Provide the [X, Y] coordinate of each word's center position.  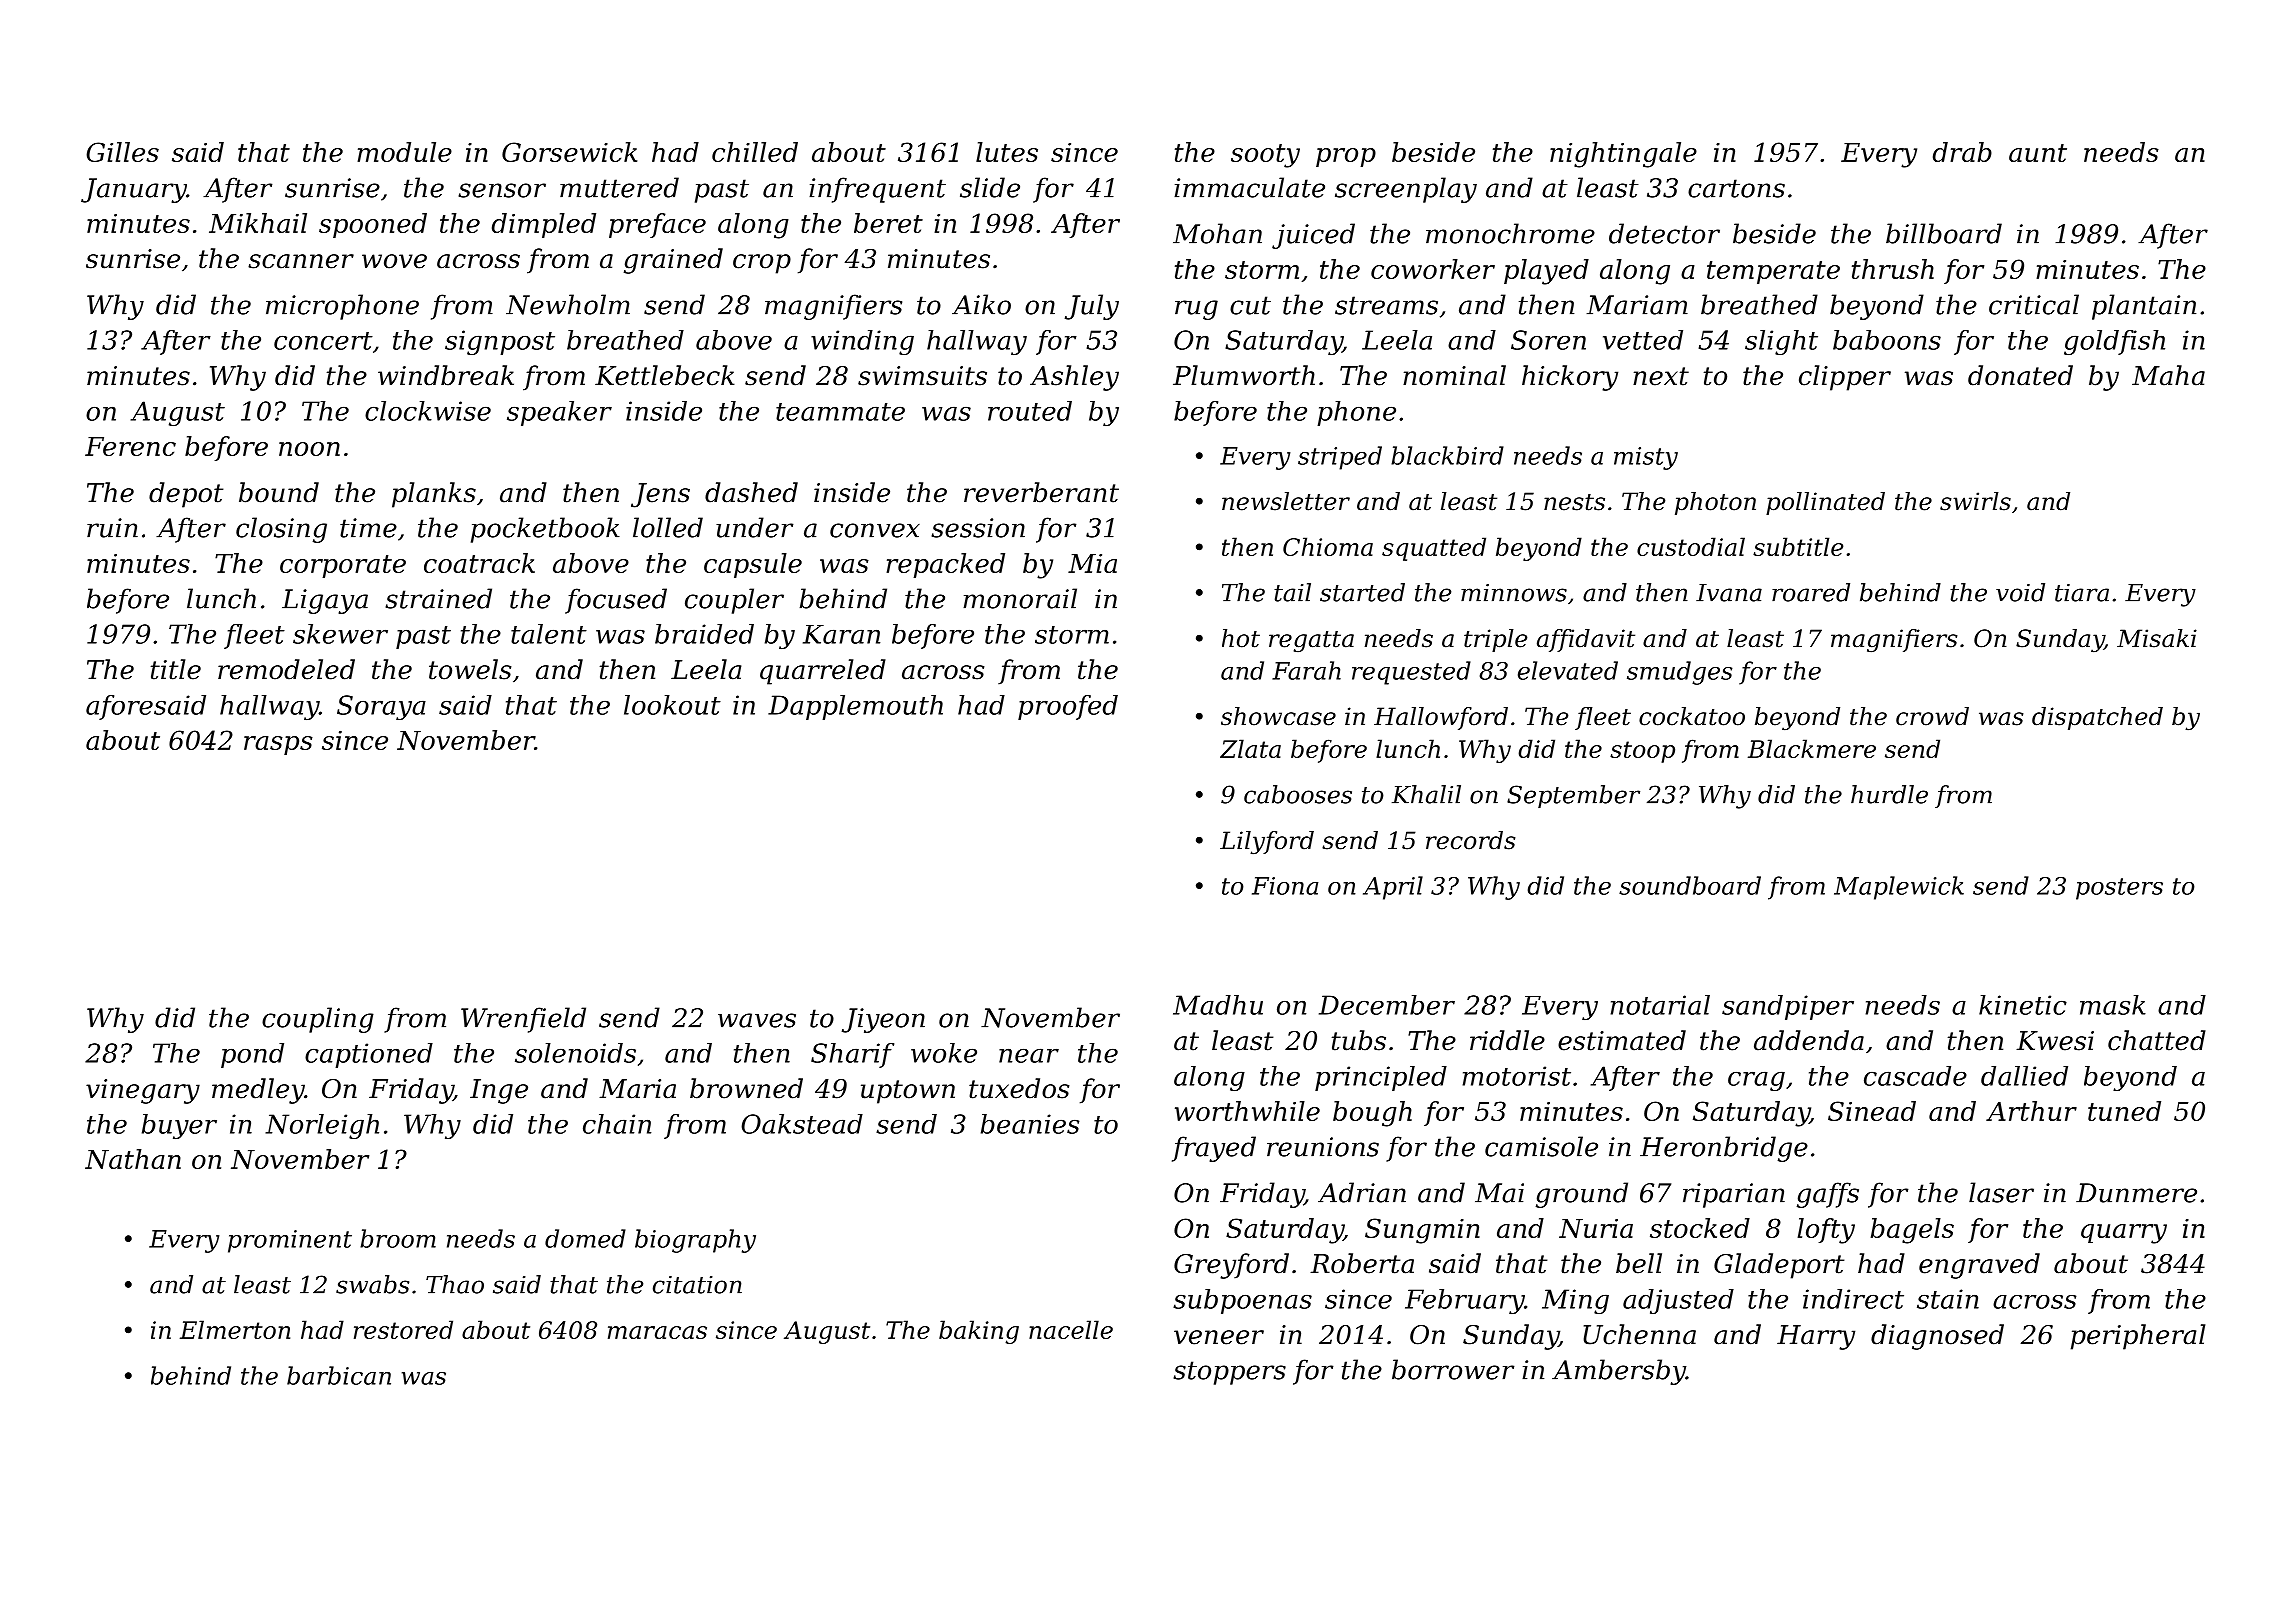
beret [888, 223]
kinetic [2023, 1005]
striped [1340, 458]
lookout [672, 705]
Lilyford [1267, 843]
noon [309, 449]
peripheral [2138, 1337]
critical [2034, 304]
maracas [657, 1332]
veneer [1219, 1337]
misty [1646, 458]
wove [394, 261]
